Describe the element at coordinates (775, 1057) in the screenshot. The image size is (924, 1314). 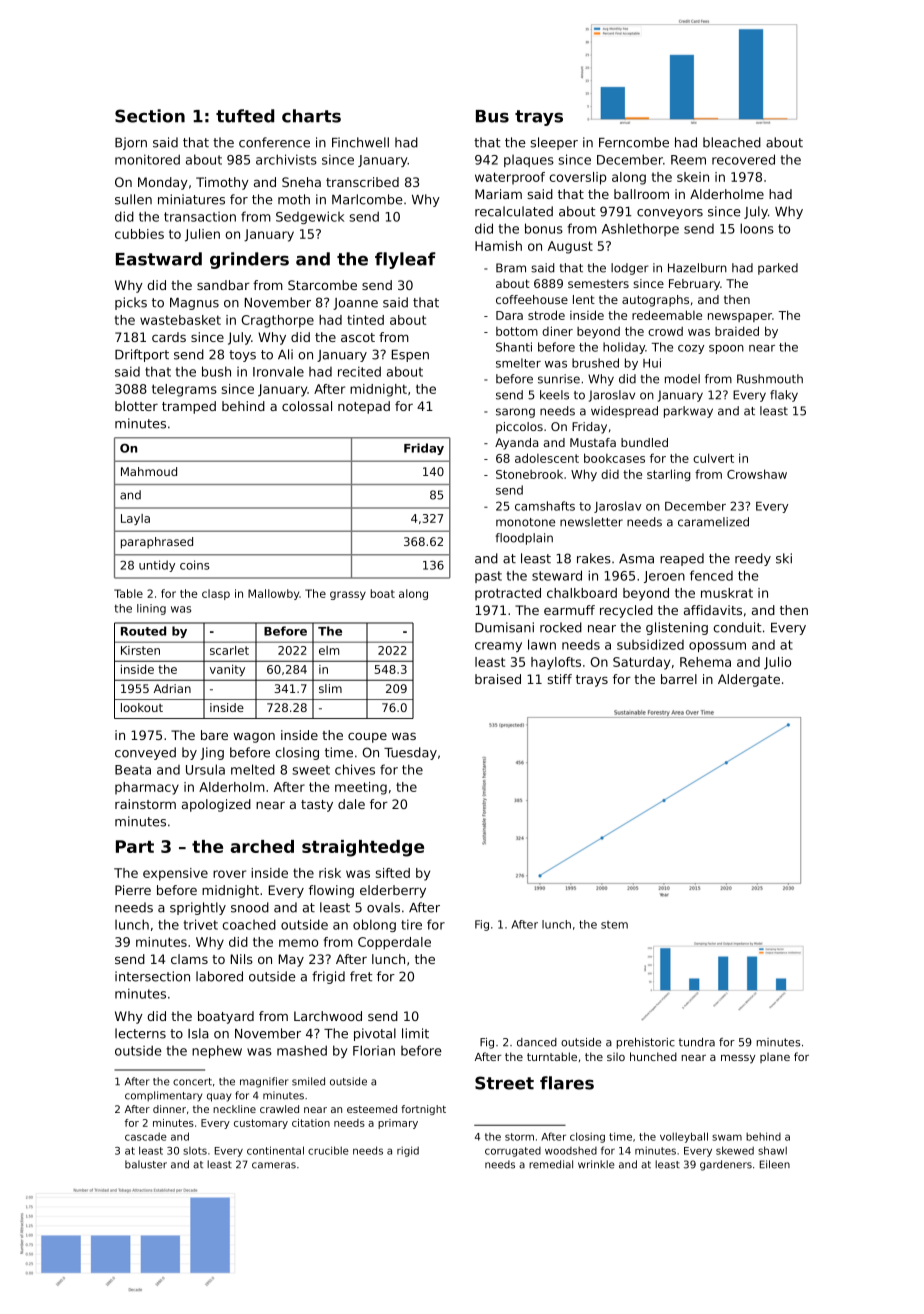
I see `plane` at that location.
